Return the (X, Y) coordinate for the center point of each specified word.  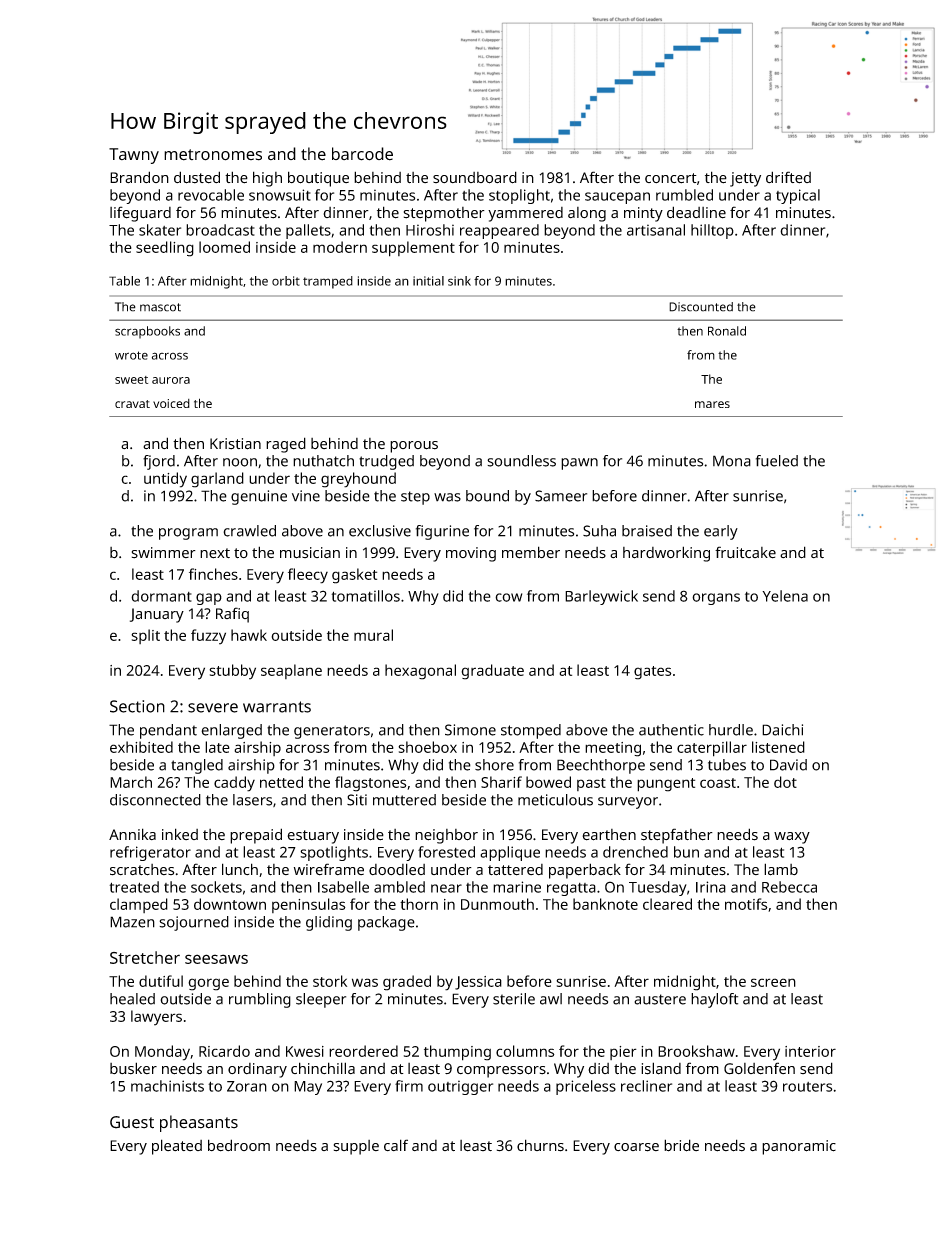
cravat (132, 404)
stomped (531, 731)
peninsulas (309, 905)
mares (712, 404)
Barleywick (601, 597)
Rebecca (789, 887)
